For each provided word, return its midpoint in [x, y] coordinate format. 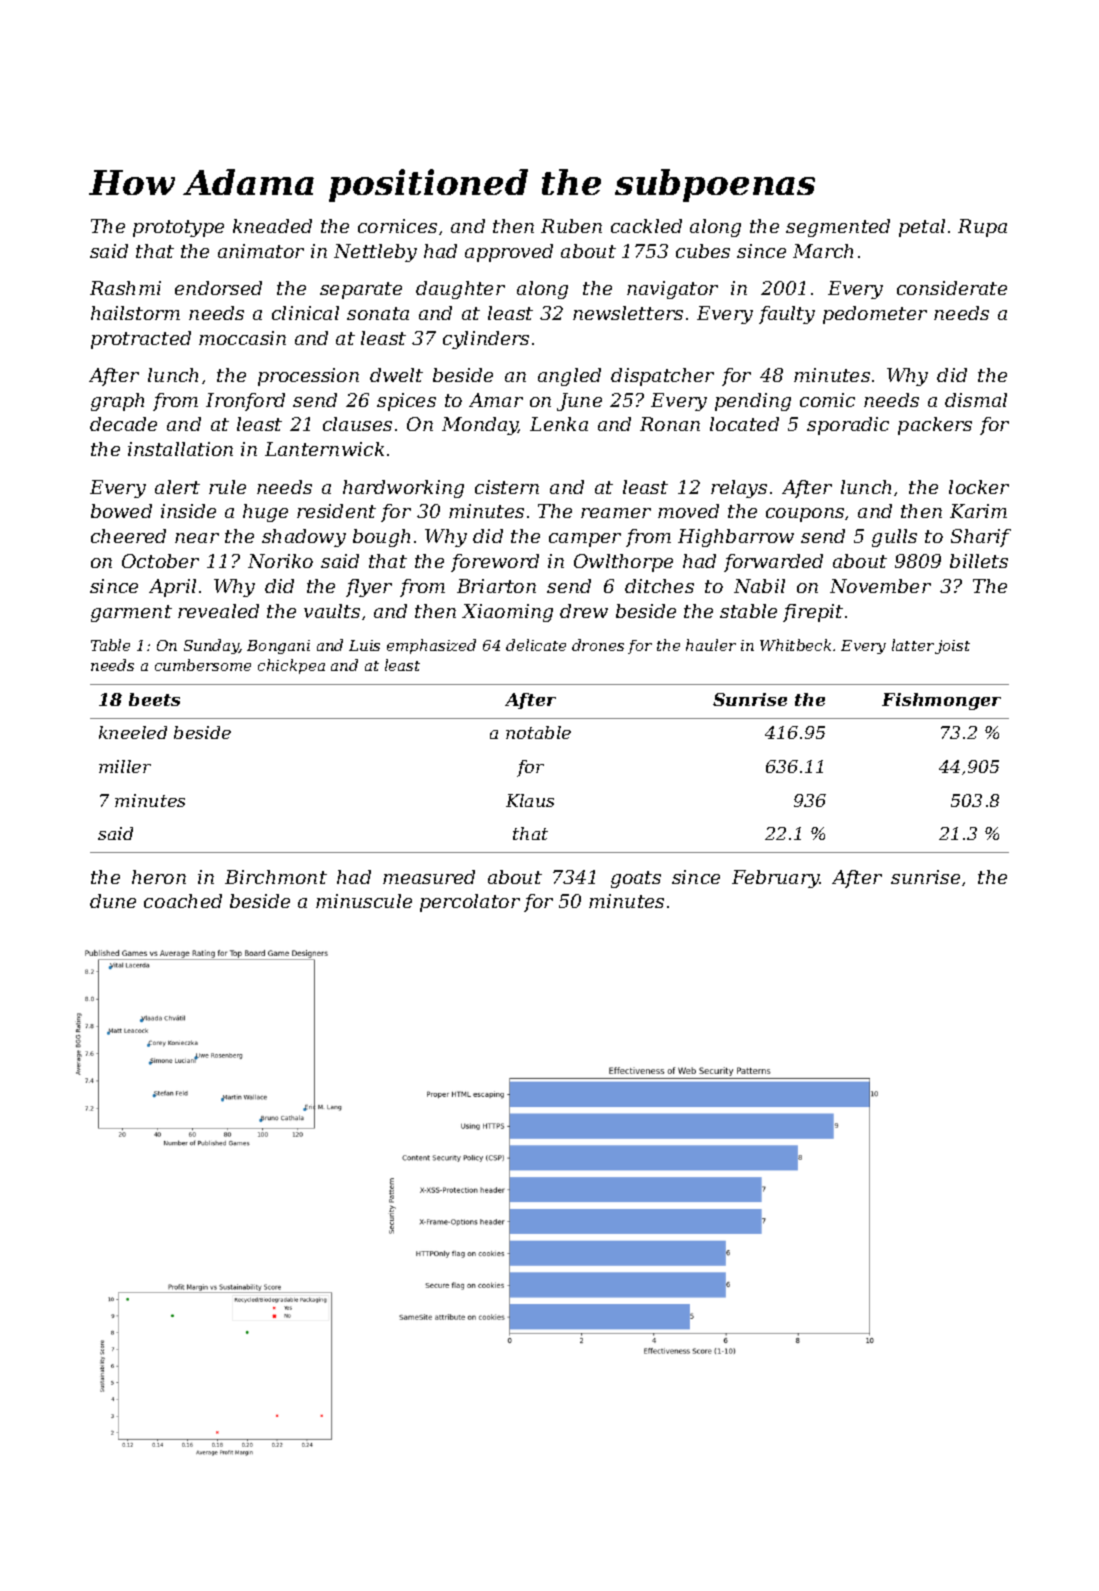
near [197, 538]
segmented [838, 228]
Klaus [530, 800]
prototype [178, 228]
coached [183, 901]
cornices [397, 226]
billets [979, 561]
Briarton [496, 586]
